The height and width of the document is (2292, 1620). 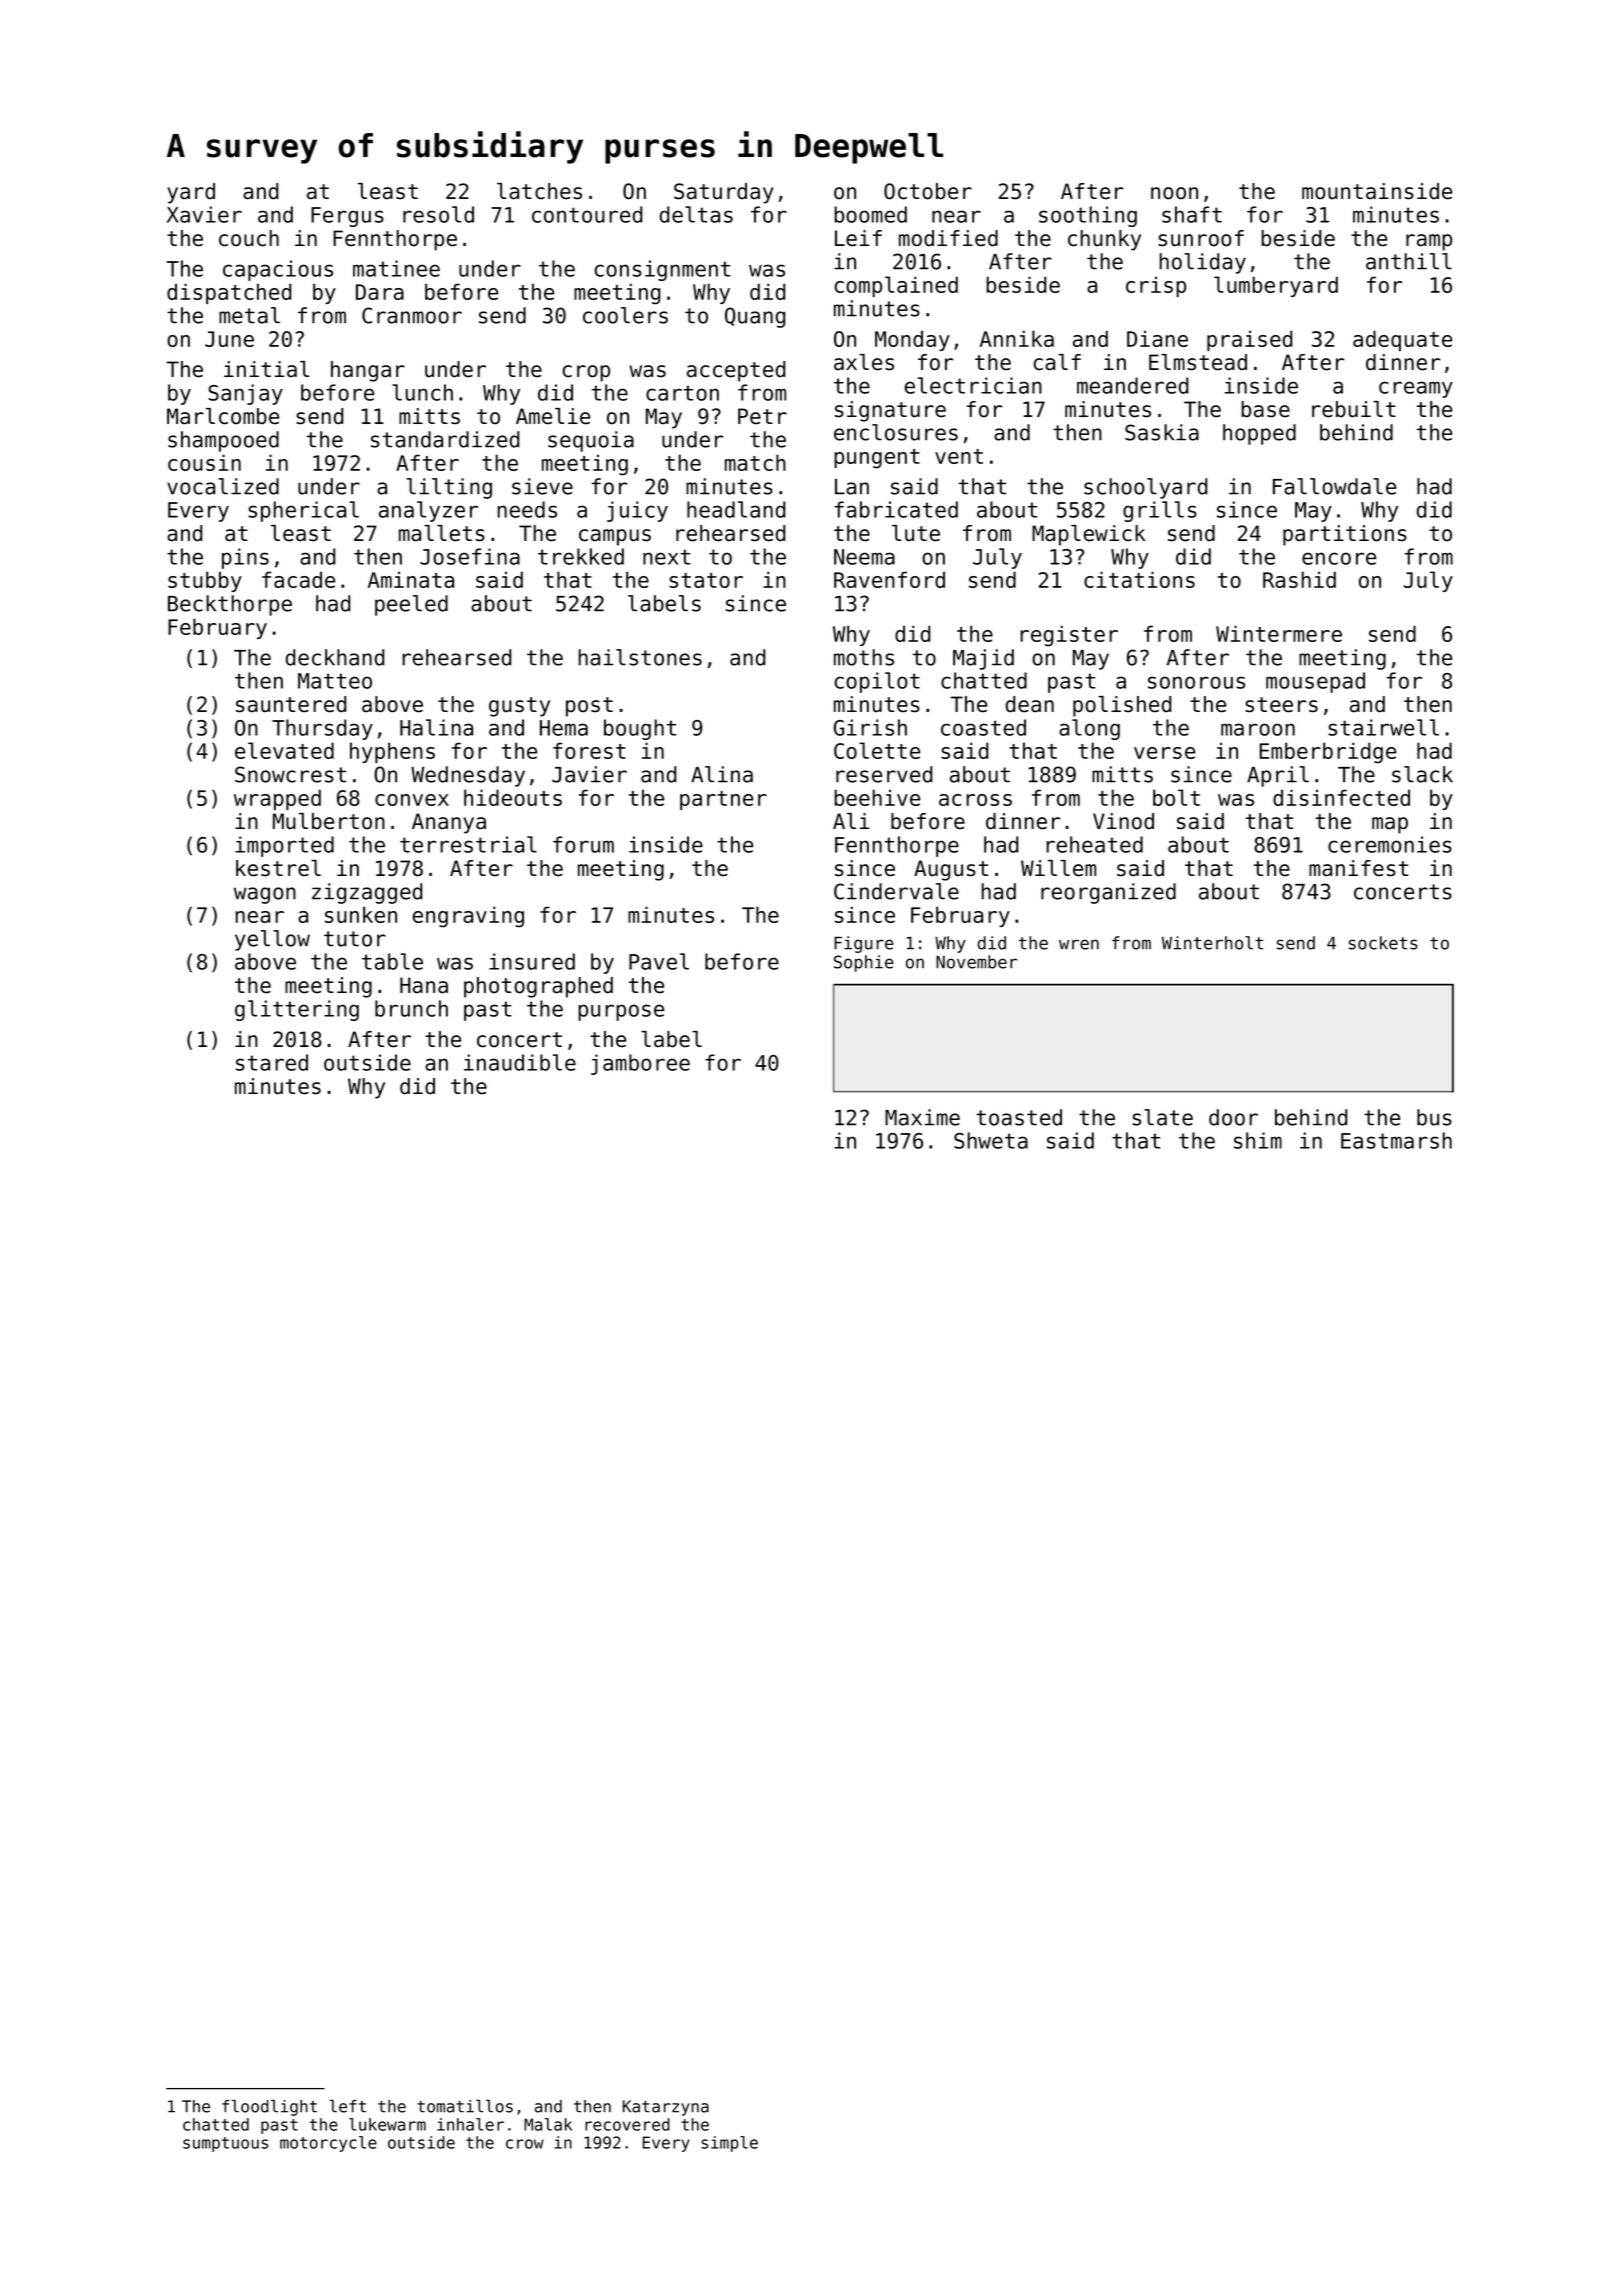 I want to click on ramp, so click(x=1429, y=242).
